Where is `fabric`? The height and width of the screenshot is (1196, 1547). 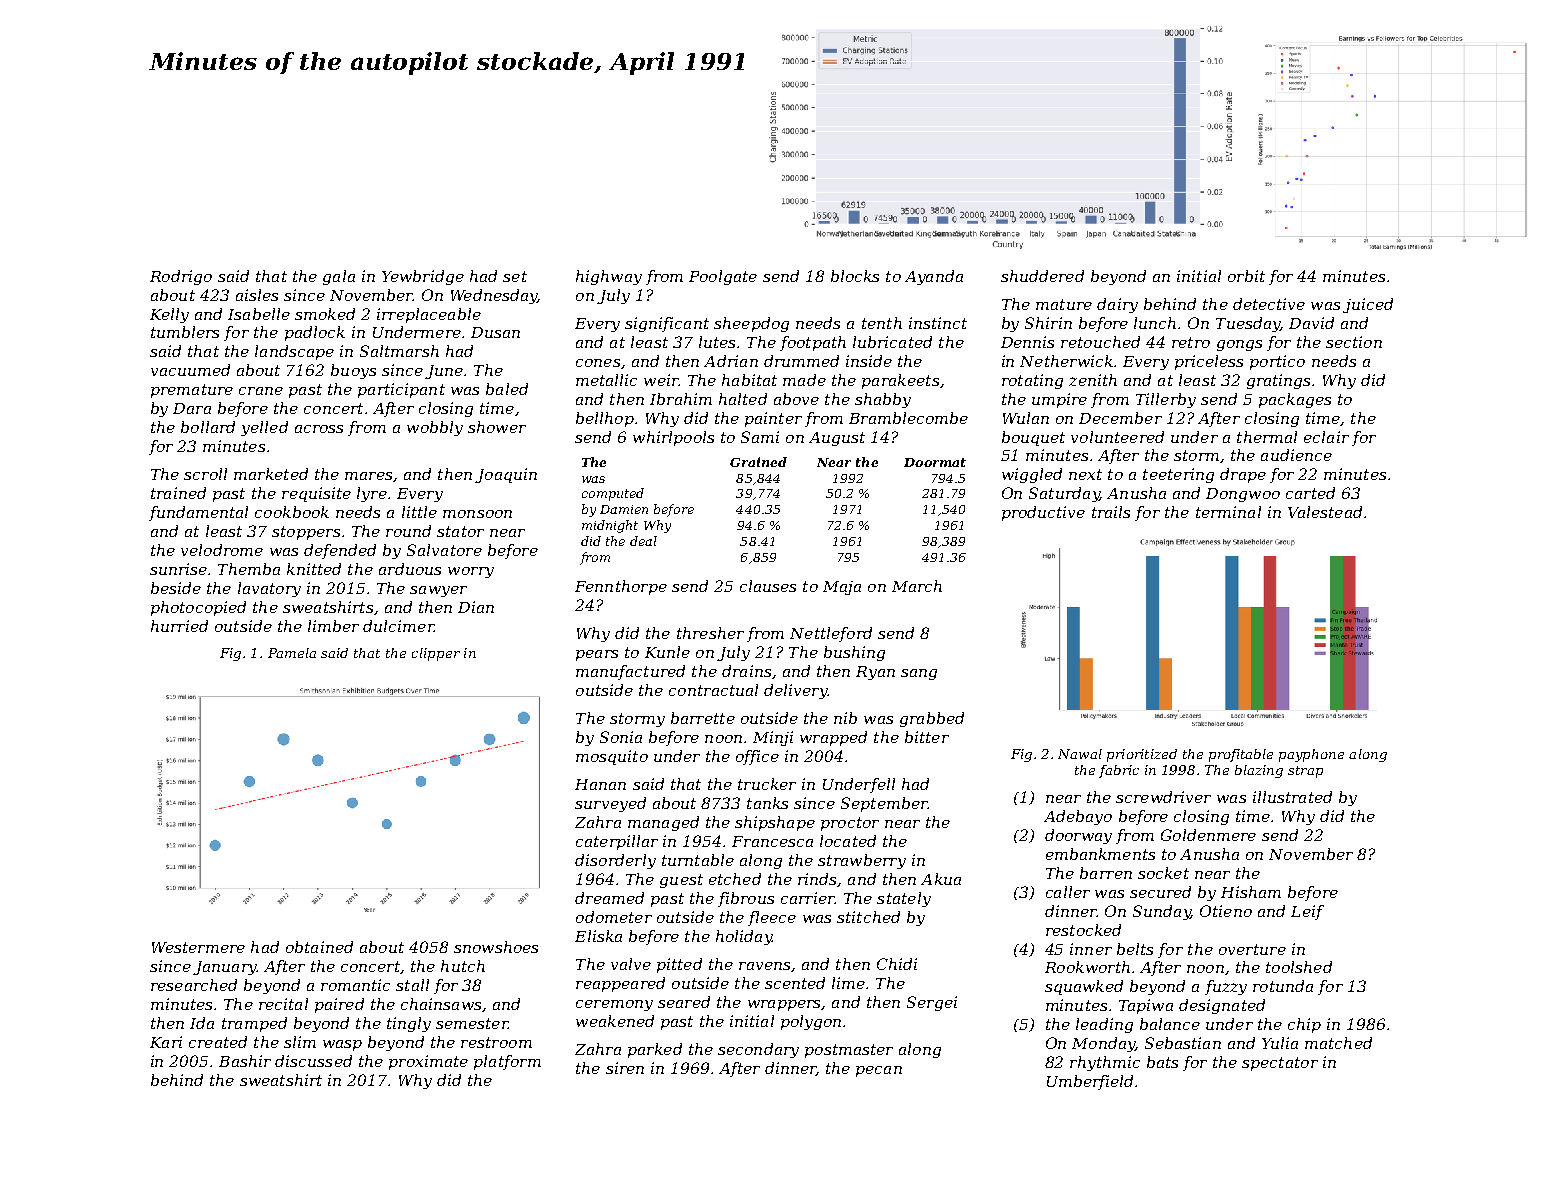
fabric is located at coordinates (1119, 771).
